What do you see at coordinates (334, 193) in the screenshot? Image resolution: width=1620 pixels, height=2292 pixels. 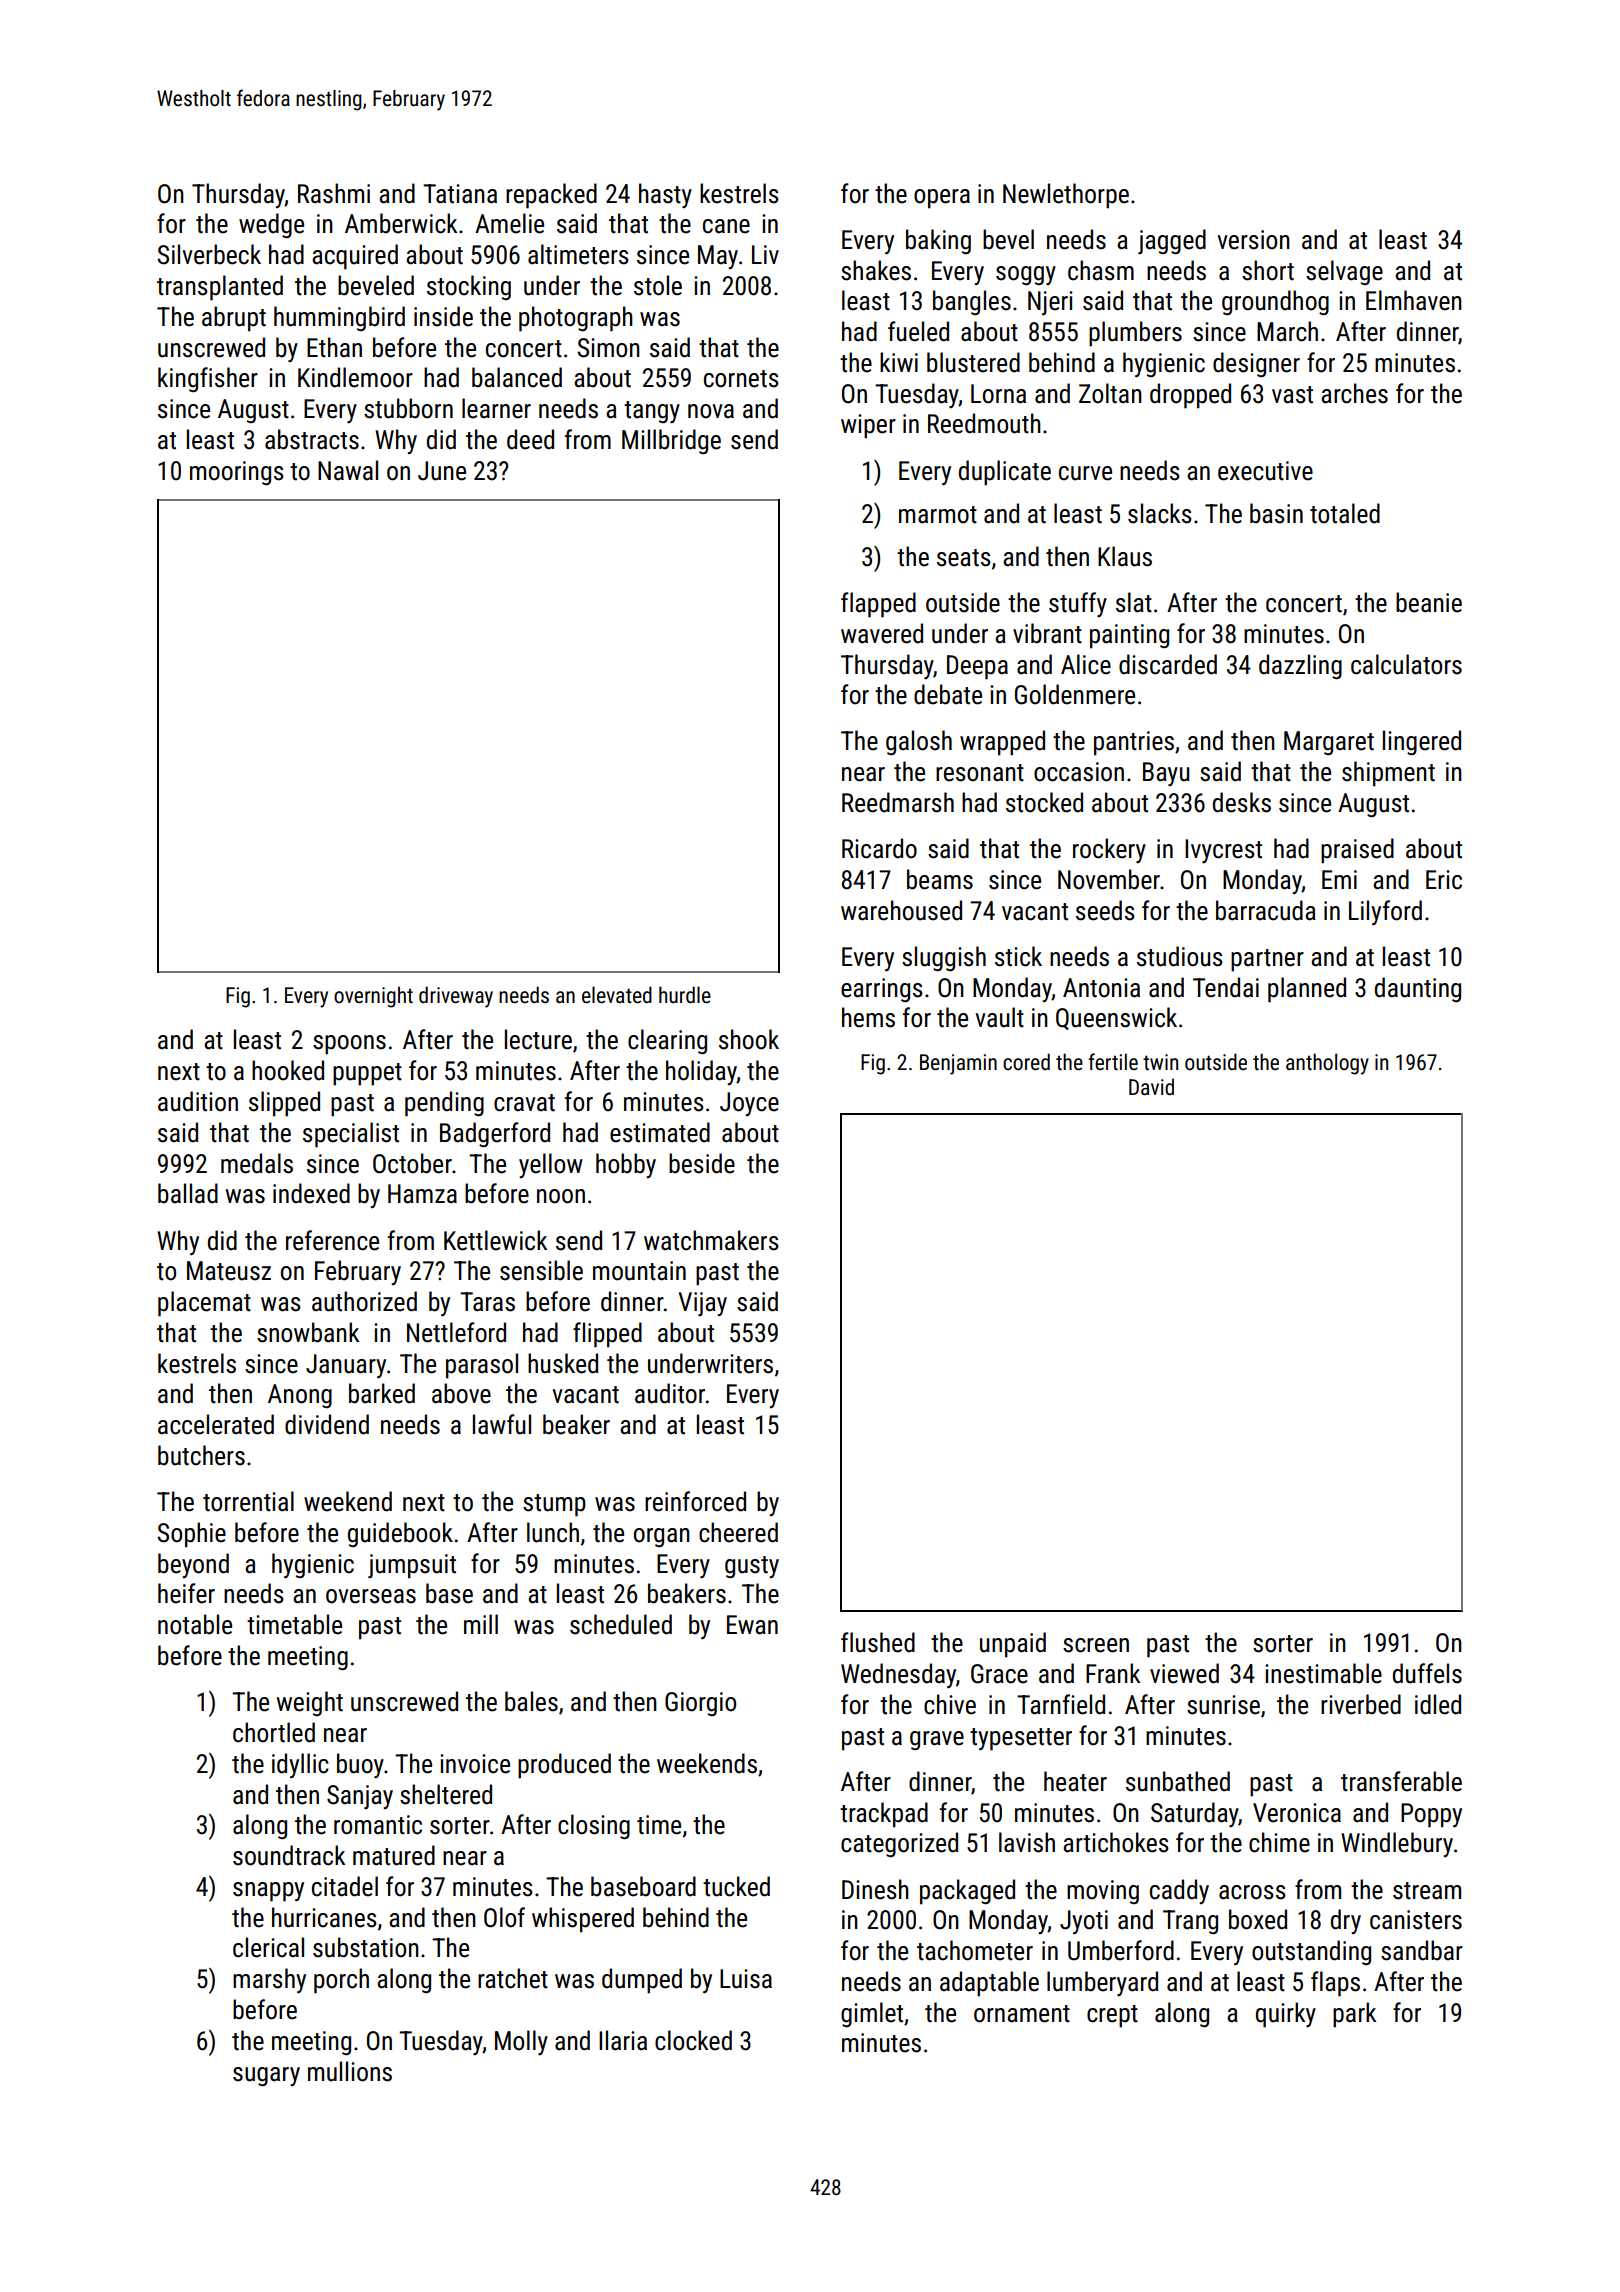 I see `Rashmi` at bounding box center [334, 193].
